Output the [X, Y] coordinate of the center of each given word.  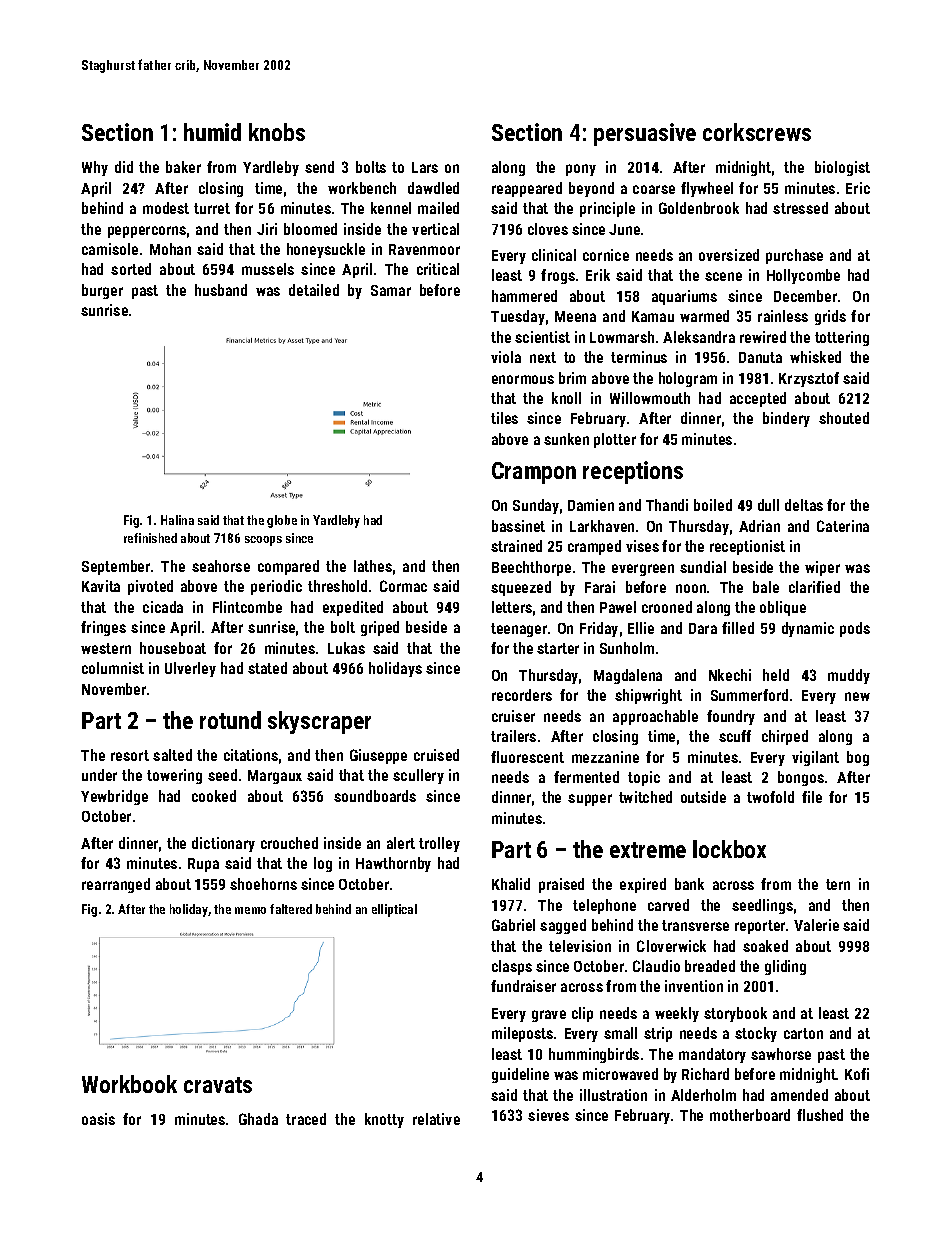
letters [512, 607]
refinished [150, 538]
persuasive [645, 134]
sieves [548, 1115]
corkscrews [757, 132]
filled [738, 628]
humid [212, 132]
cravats [218, 1085]
